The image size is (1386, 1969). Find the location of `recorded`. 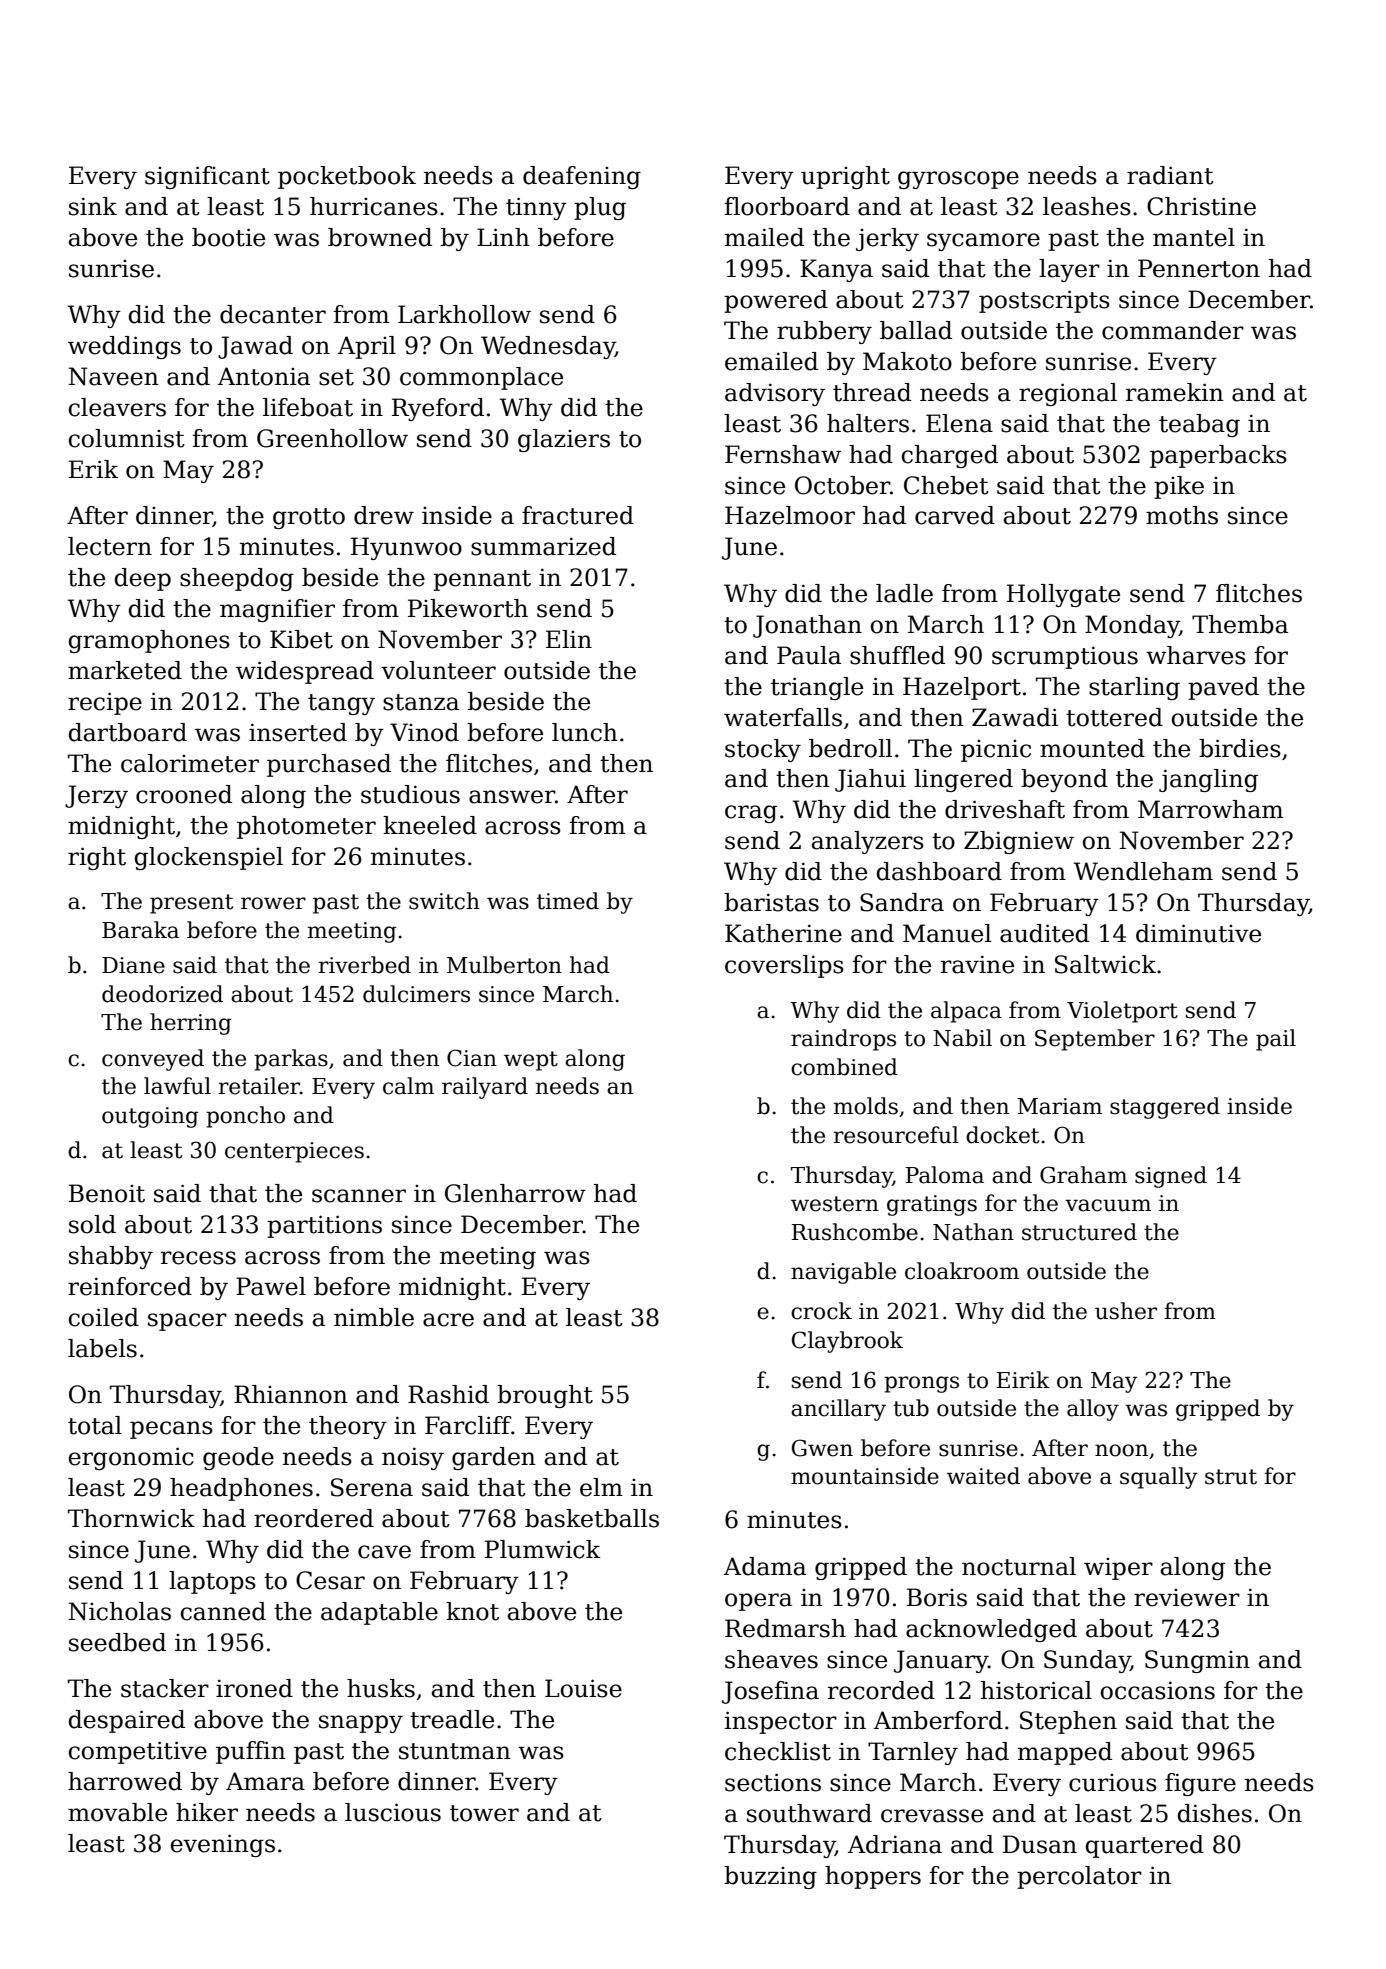

recorded is located at coordinates (881, 1690).
